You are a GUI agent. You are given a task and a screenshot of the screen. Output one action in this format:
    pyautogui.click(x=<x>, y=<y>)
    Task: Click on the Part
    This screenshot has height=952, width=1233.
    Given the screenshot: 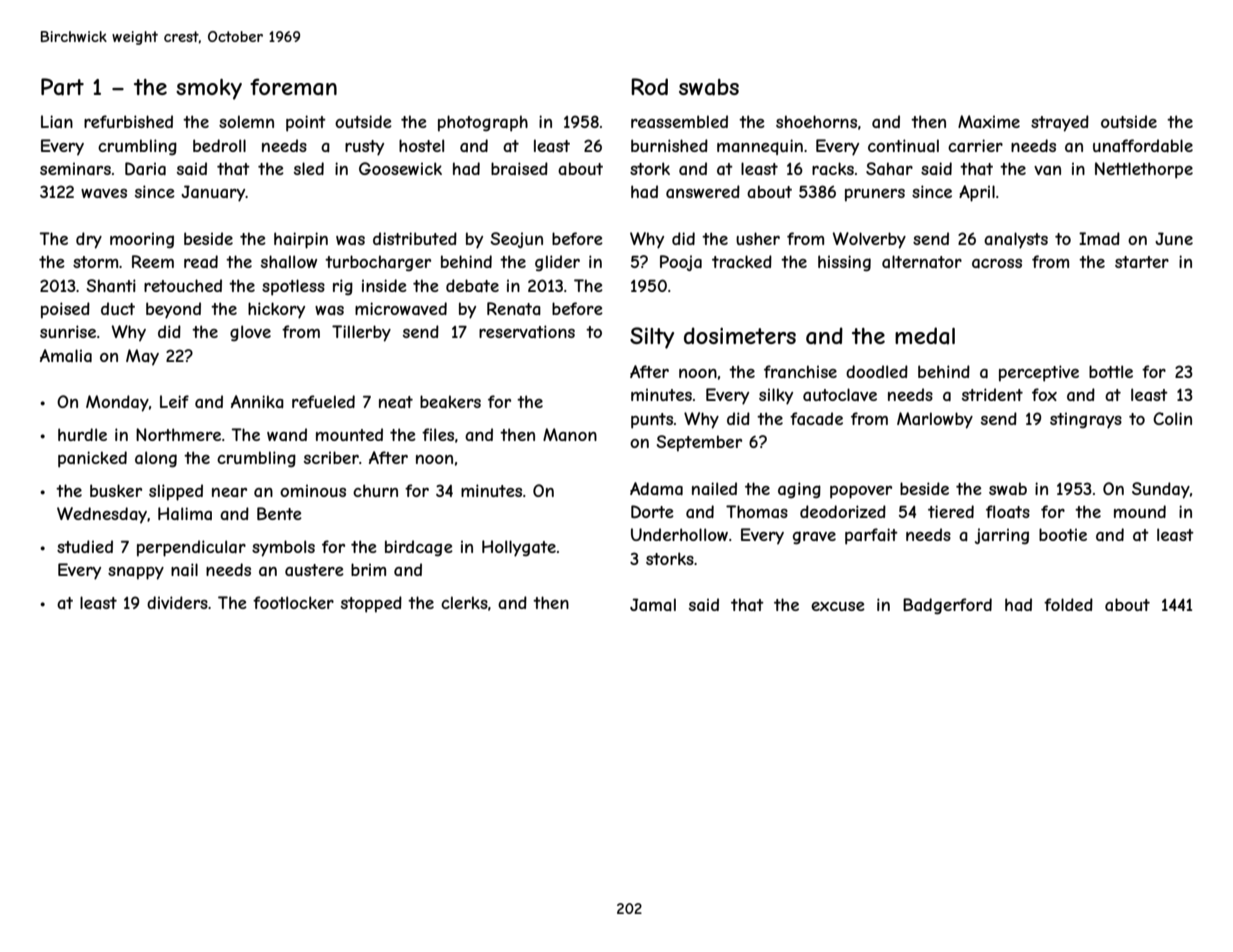 What is the action you would take?
    pyautogui.click(x=62, y=87)
